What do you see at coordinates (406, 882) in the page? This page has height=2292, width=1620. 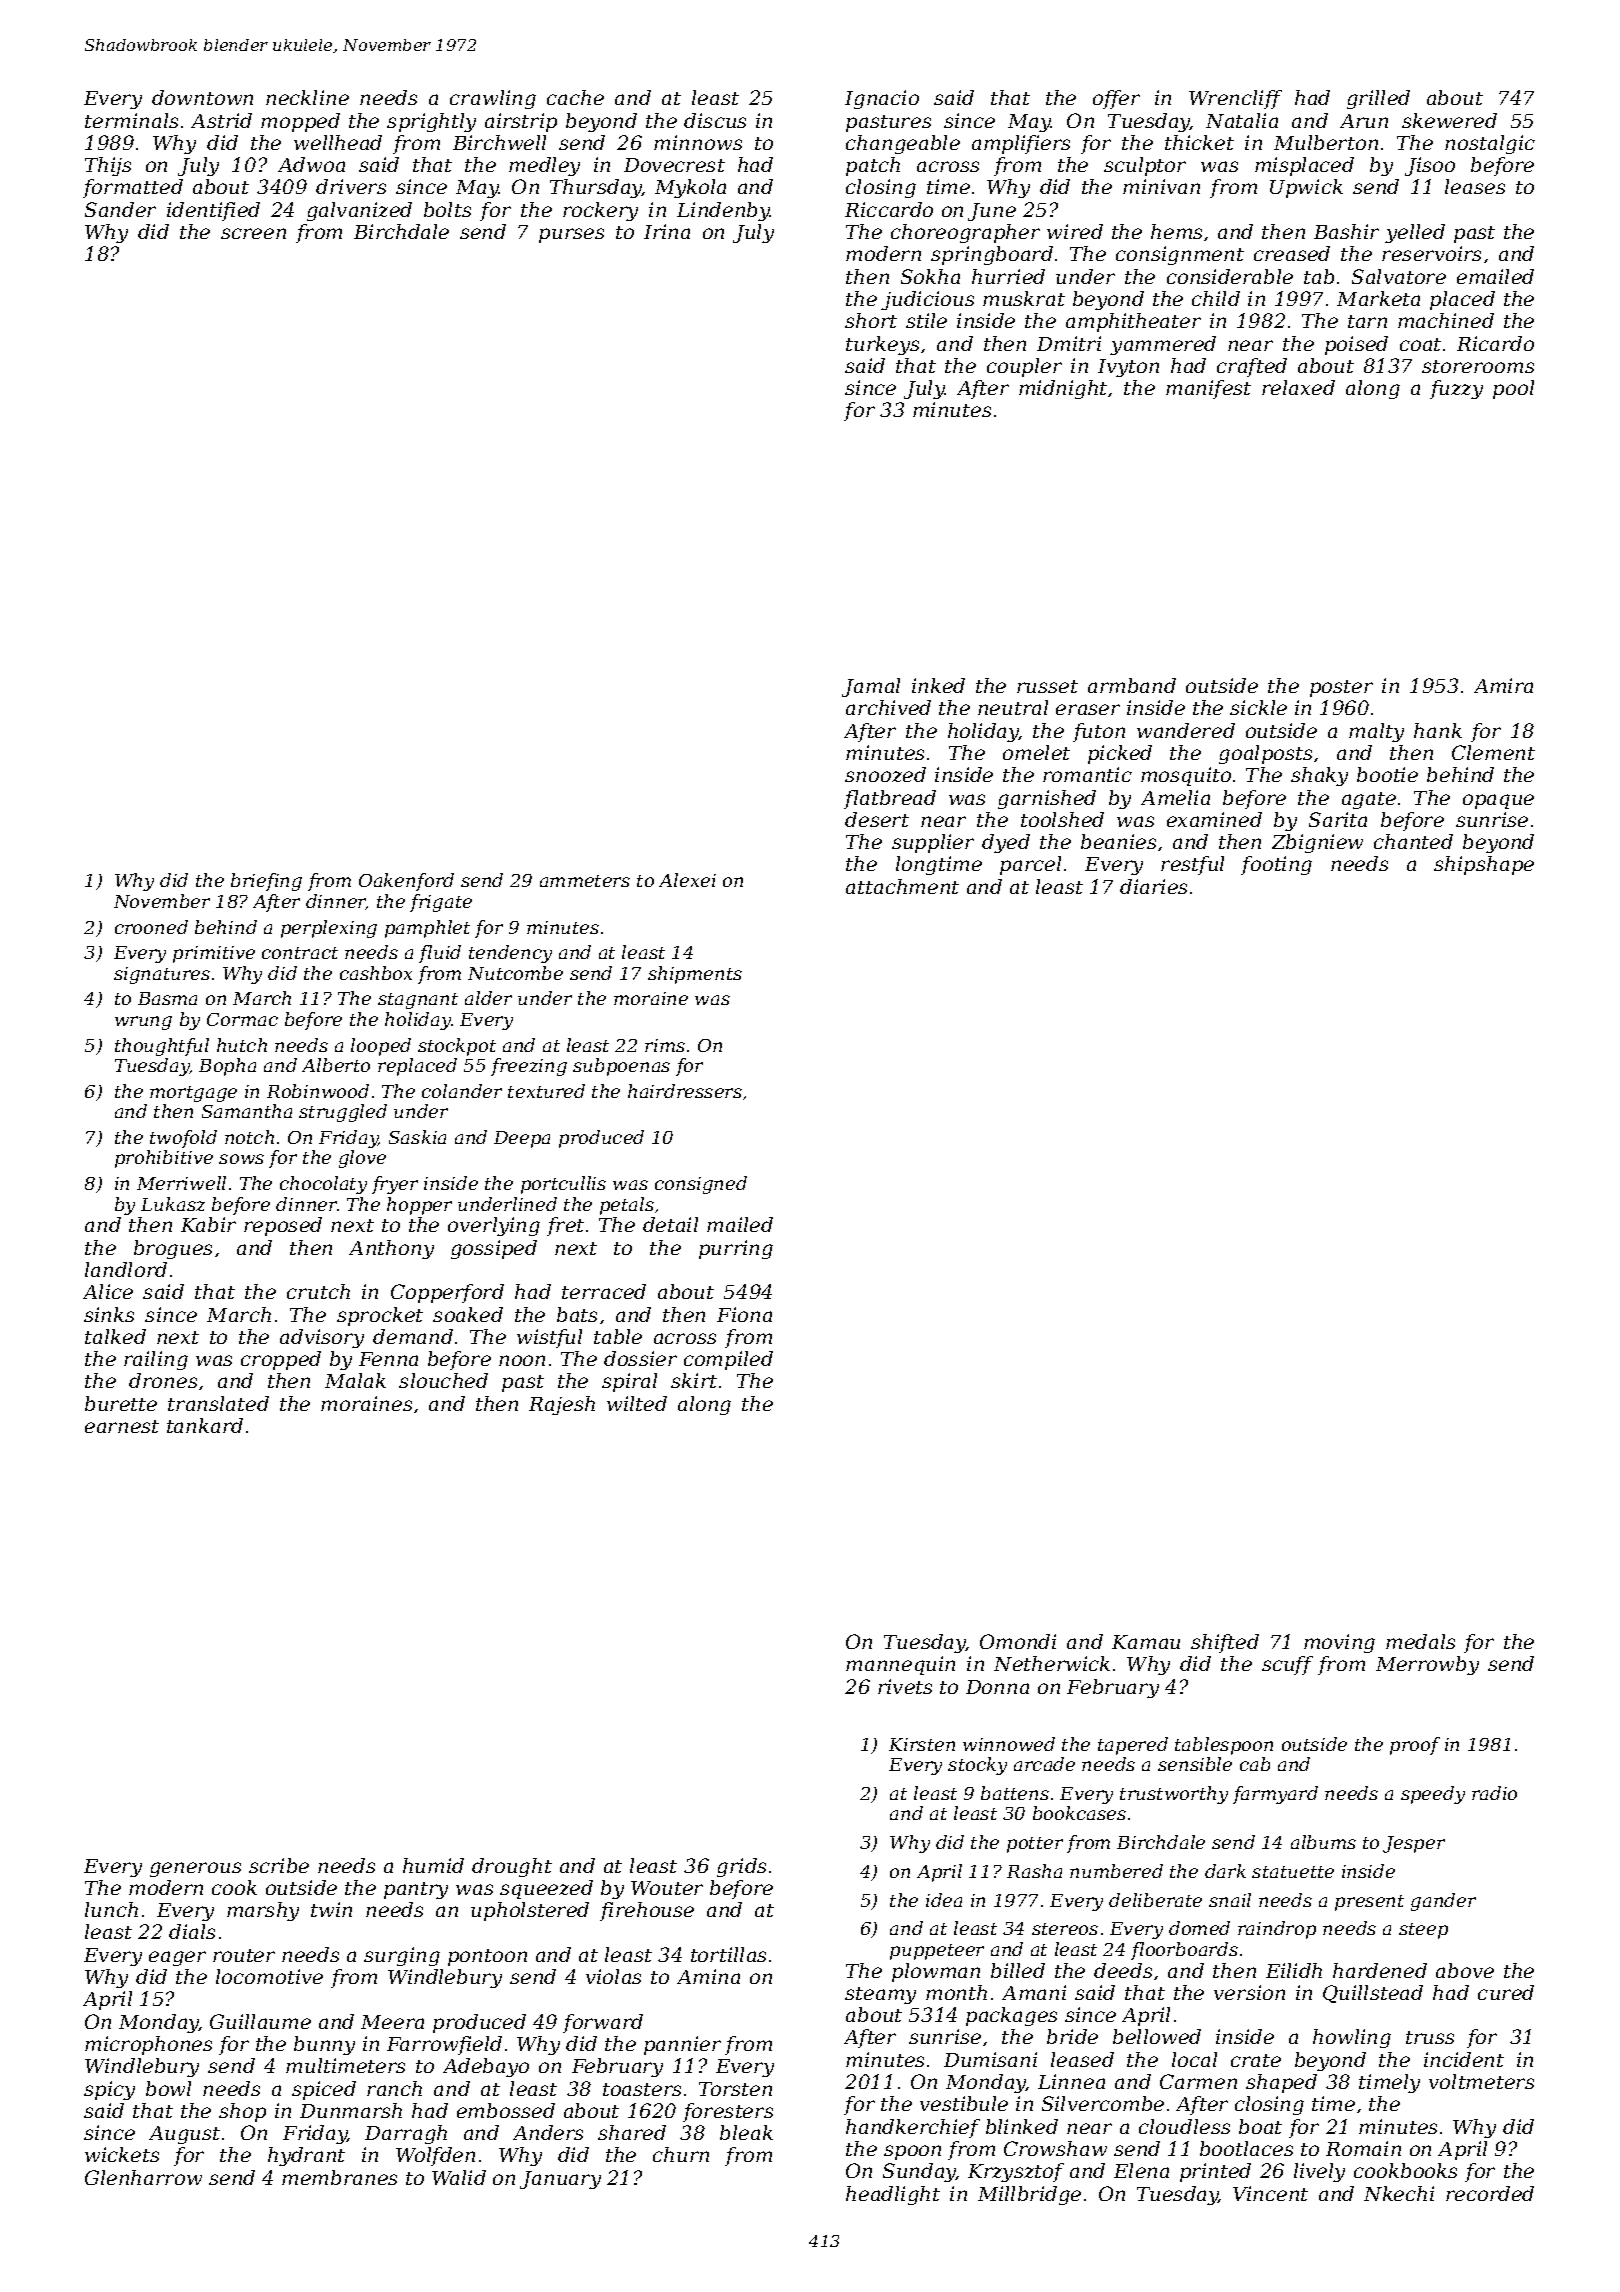 I see `Oakenford` at bounding box center [406, 882].
